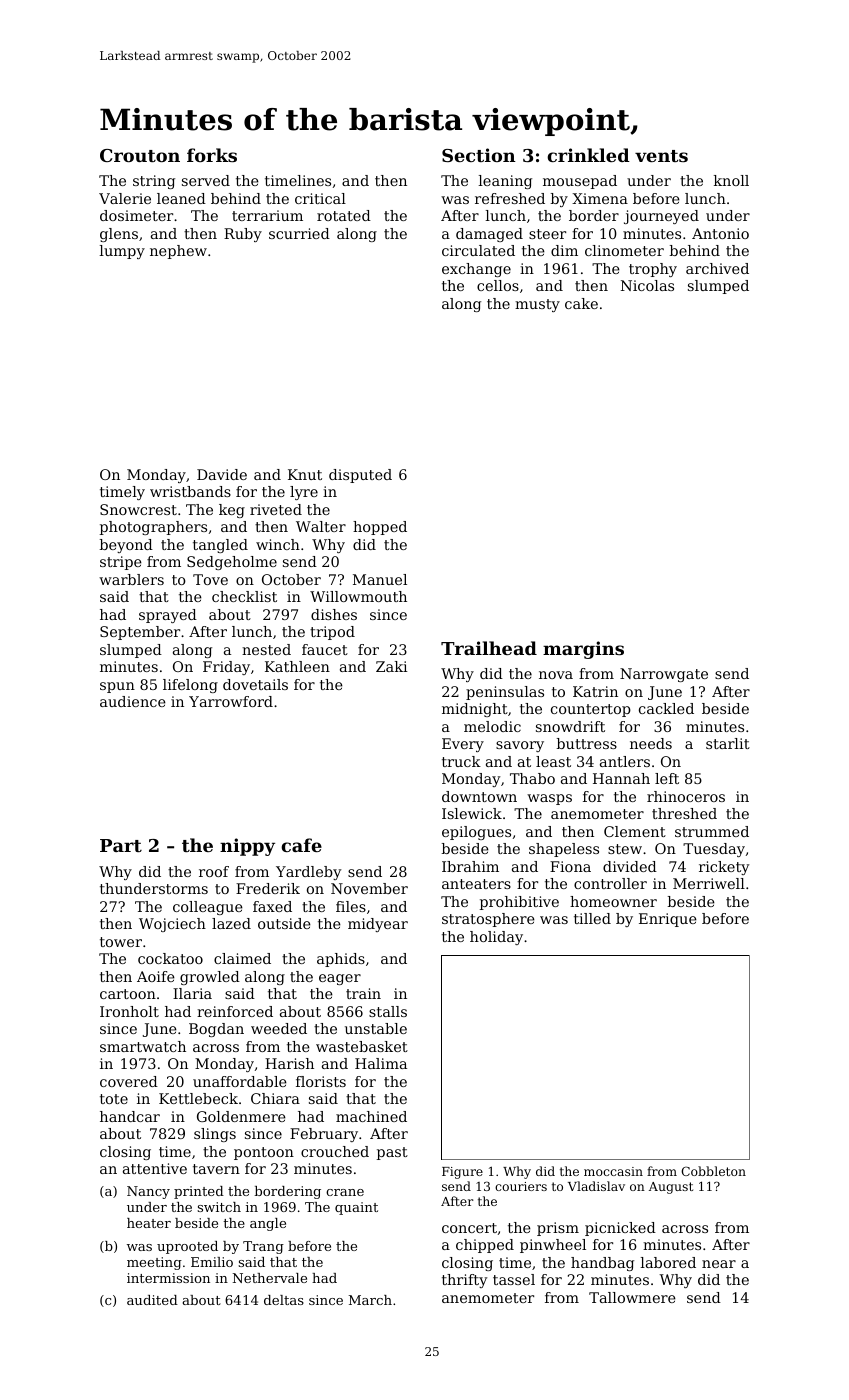 The width and height of the screenshot is (849, 1400). What do you see at coordinates (138, 509) in the screenshot?
I see `Snowcrest` at bounding box center [138, 509].
